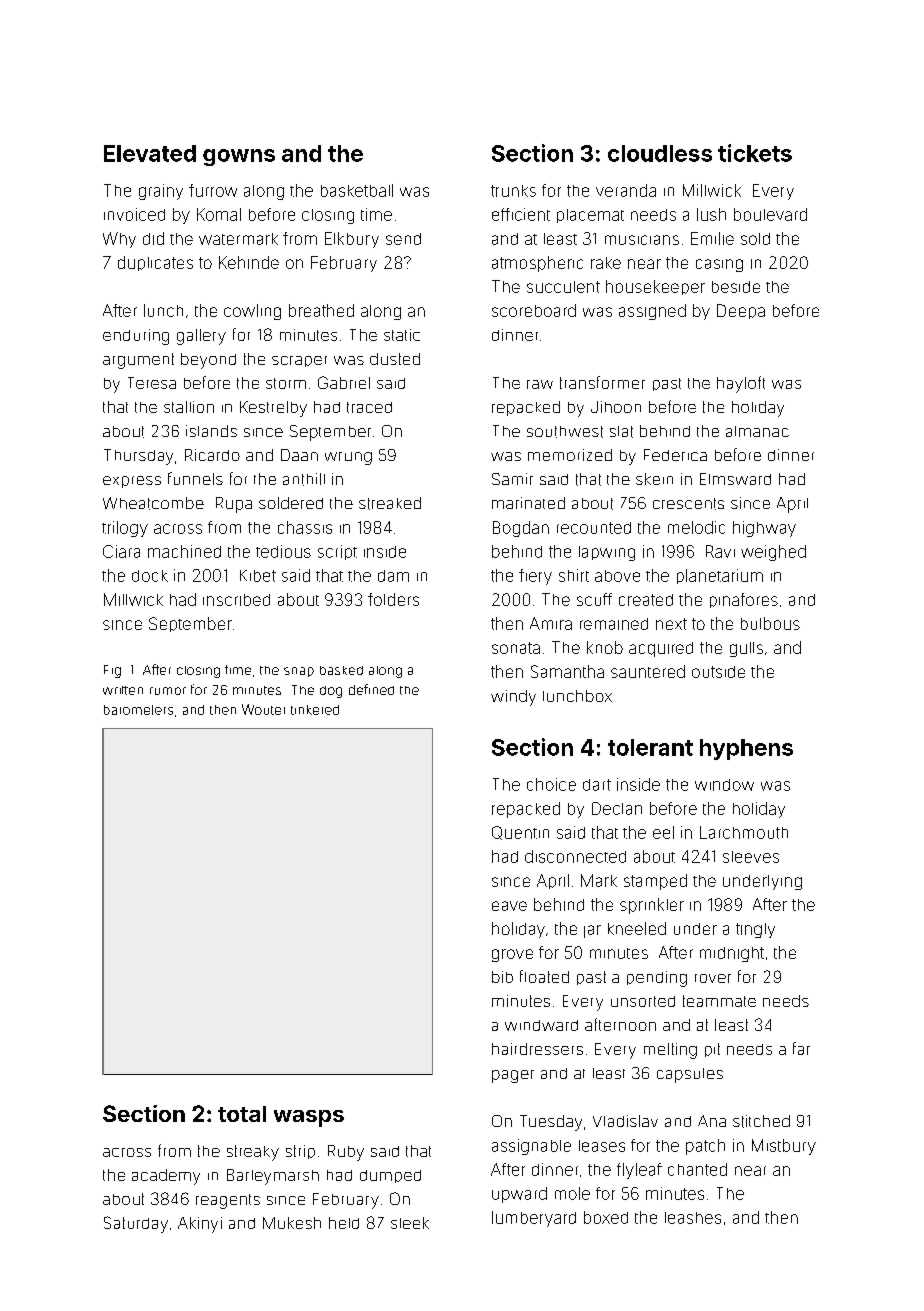 Image resolution: width=924 pixels, height=1311 pixels. Describe the element at coordinates (152, 383) in the image. I see `Teresa` at that location.
